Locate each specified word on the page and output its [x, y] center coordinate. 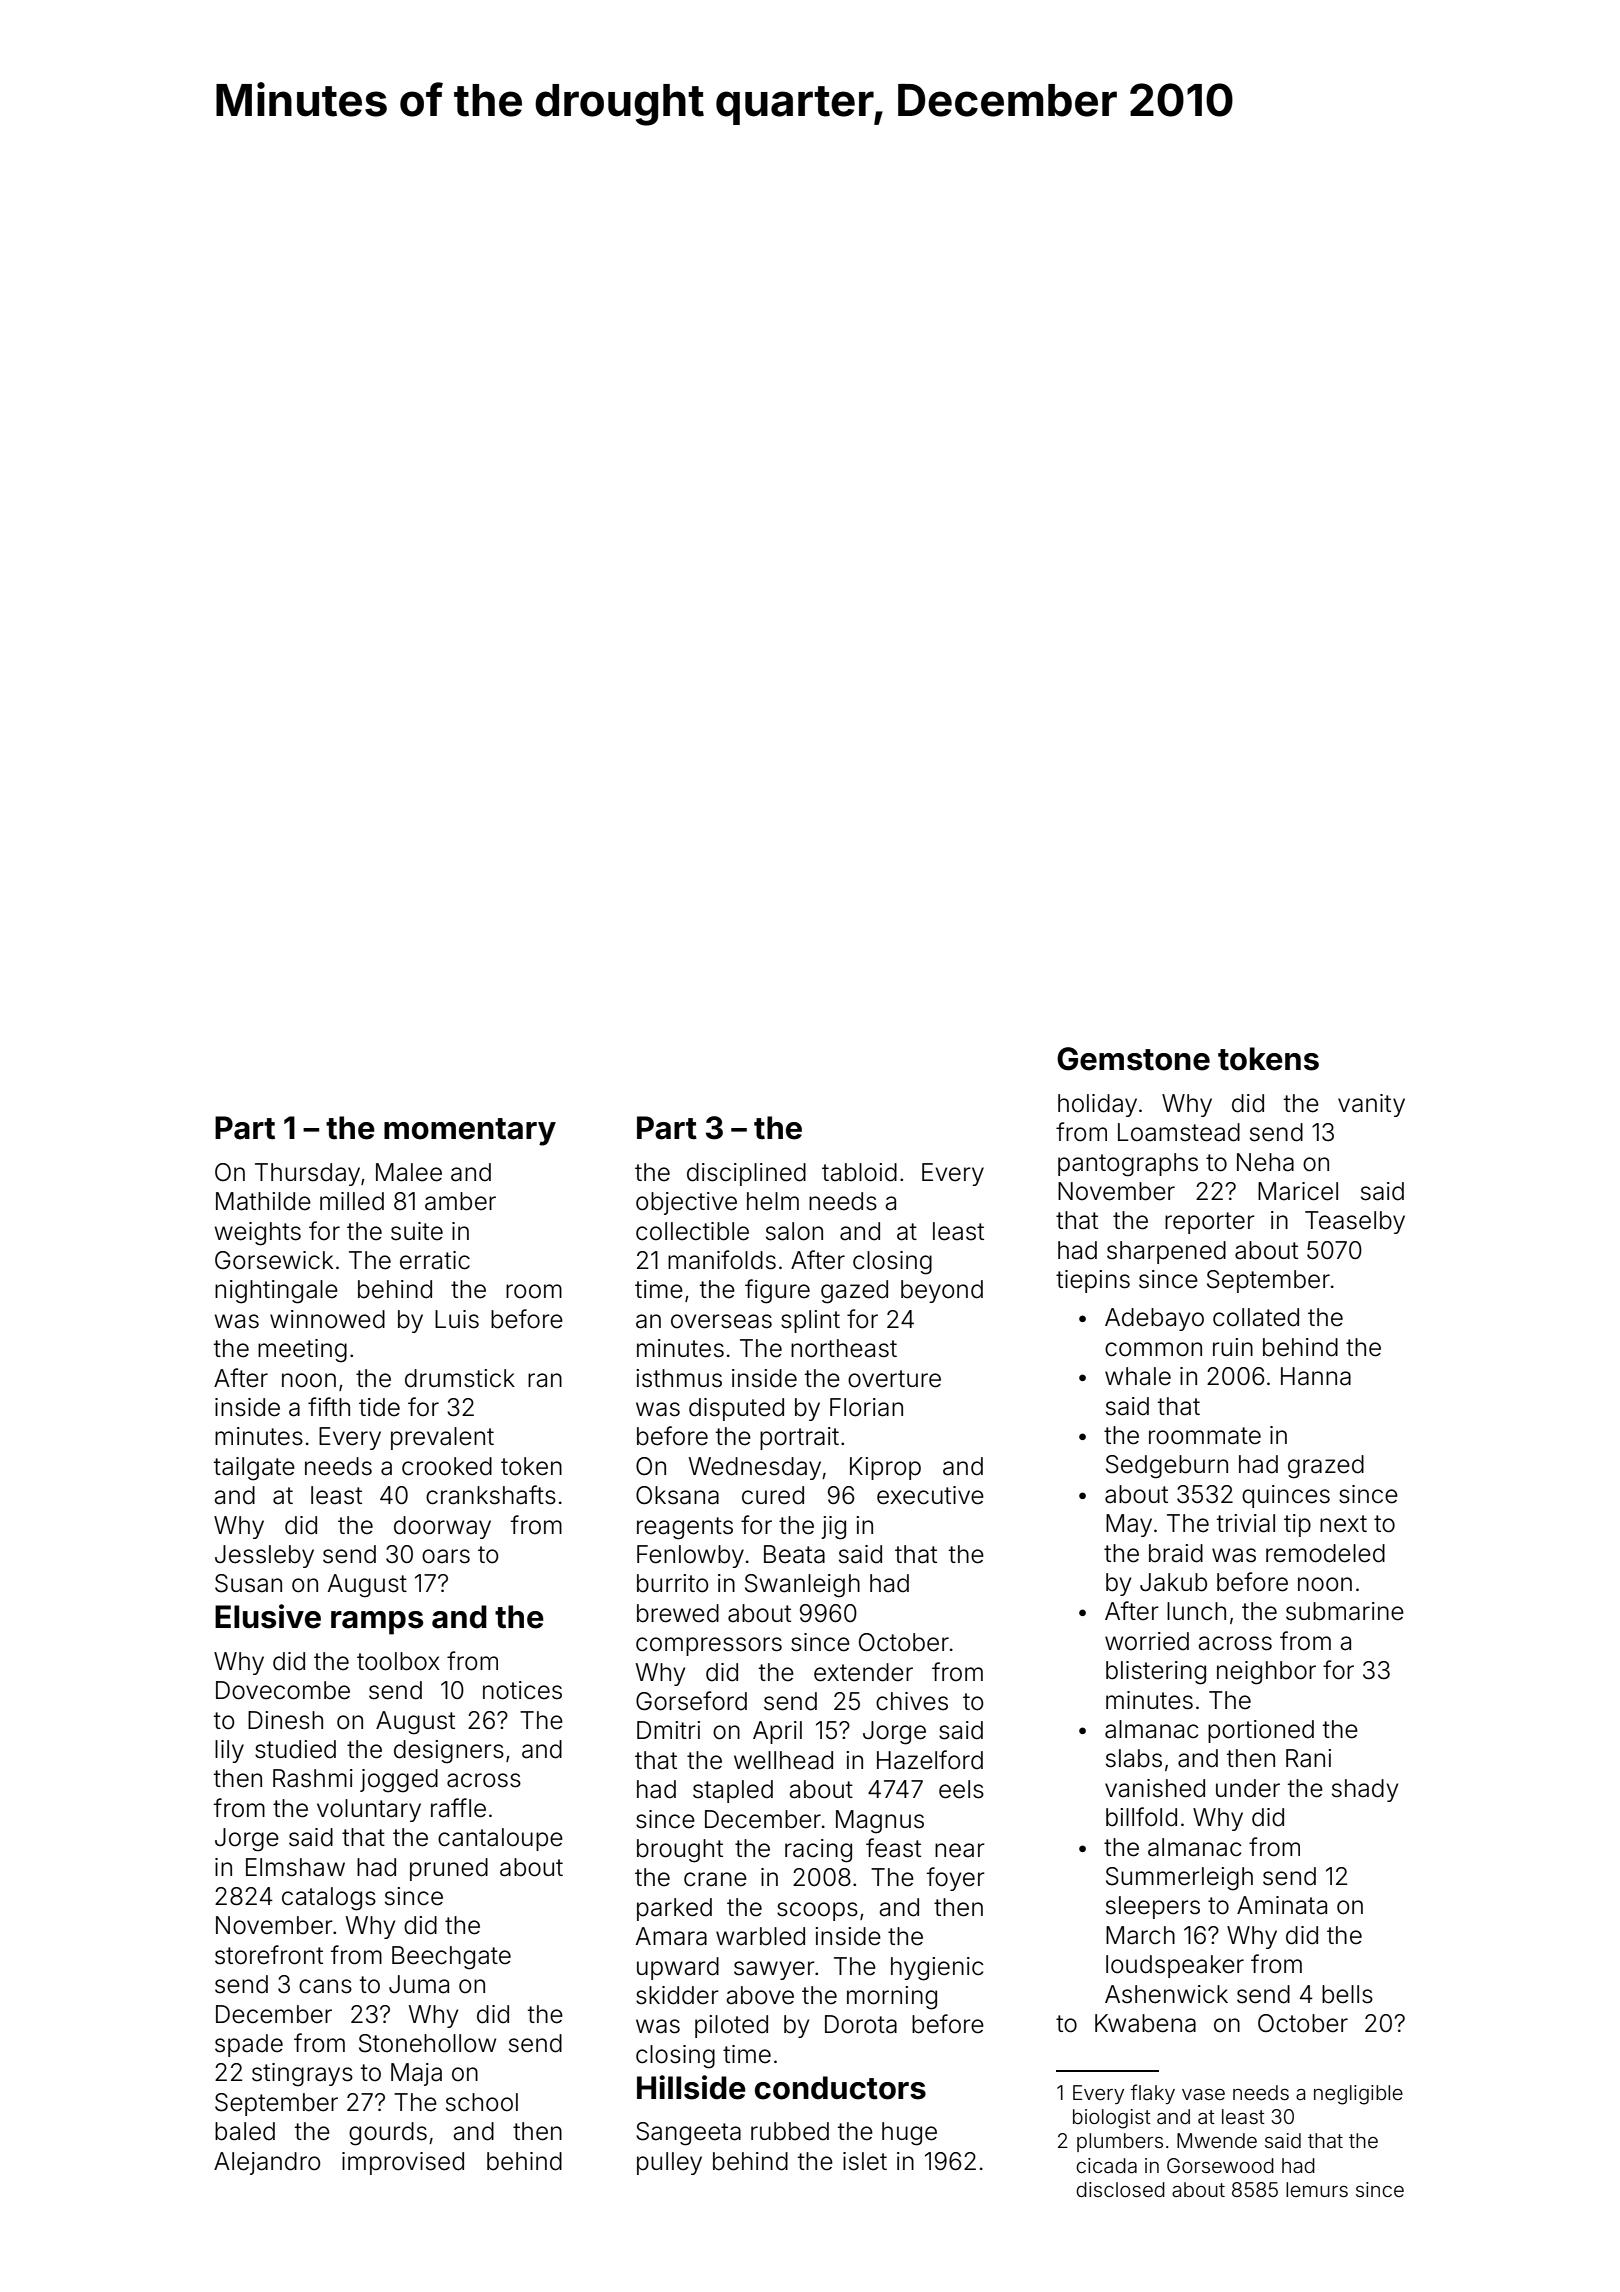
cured [773, 1495]
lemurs [1317, 2189]
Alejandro [267, 2163]
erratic [435, 1260]
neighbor [1266, 1673]
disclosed [1120, 2189]
